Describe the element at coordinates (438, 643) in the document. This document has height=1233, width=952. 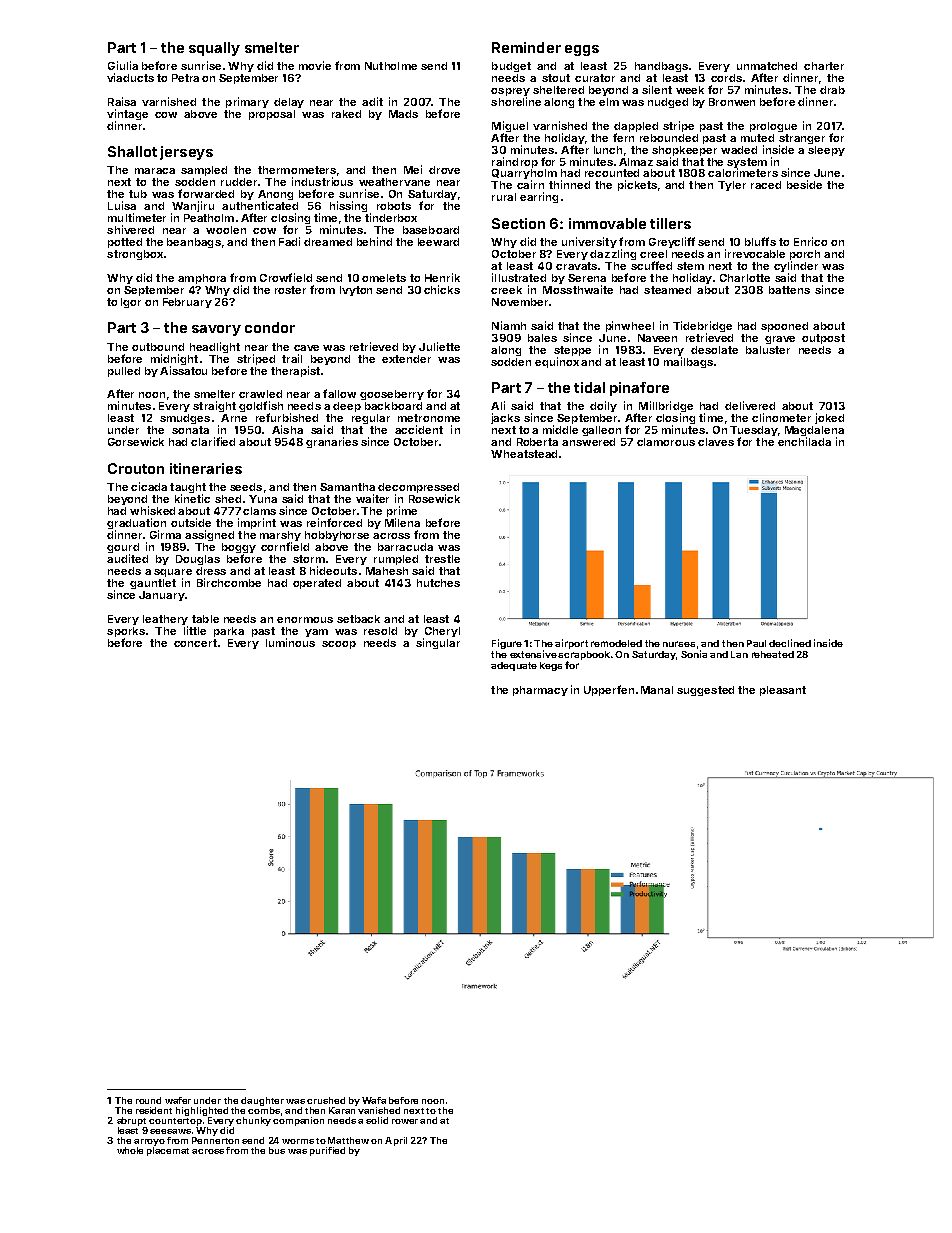
I see `singular` at that location.
